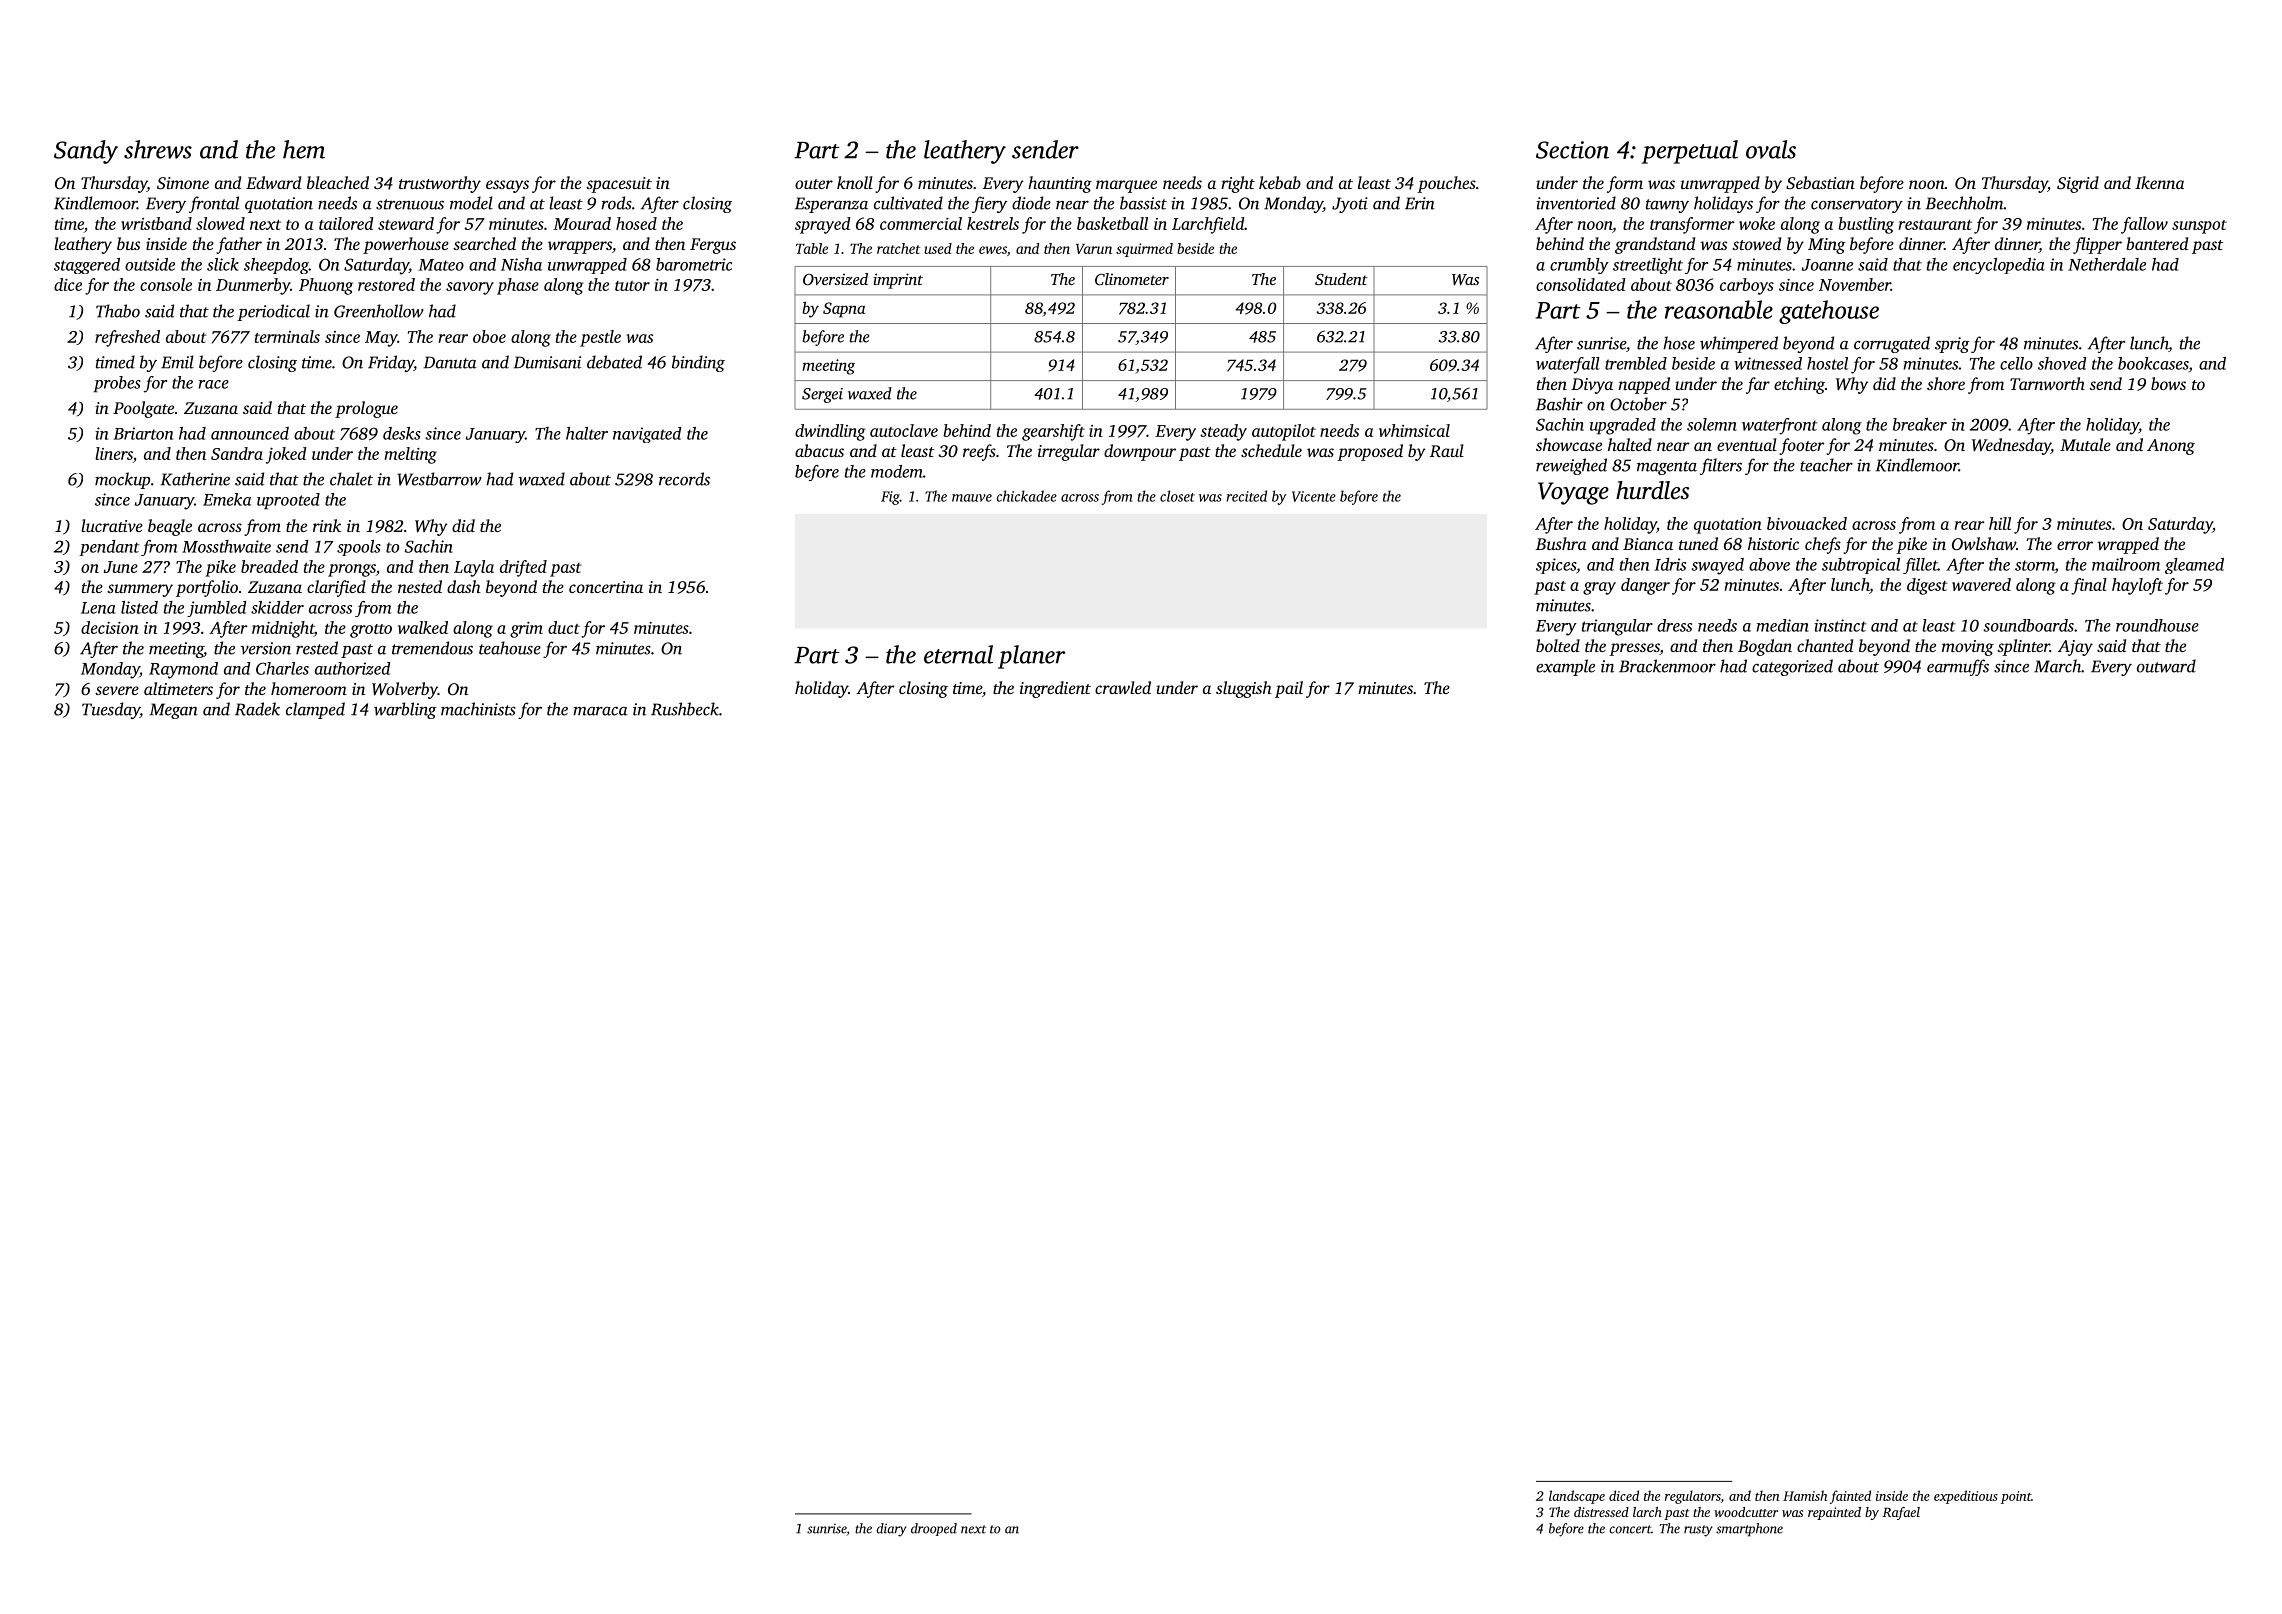 The width and height of the page is (2282, 1614). I want to click on hem, so click(304, 149).
